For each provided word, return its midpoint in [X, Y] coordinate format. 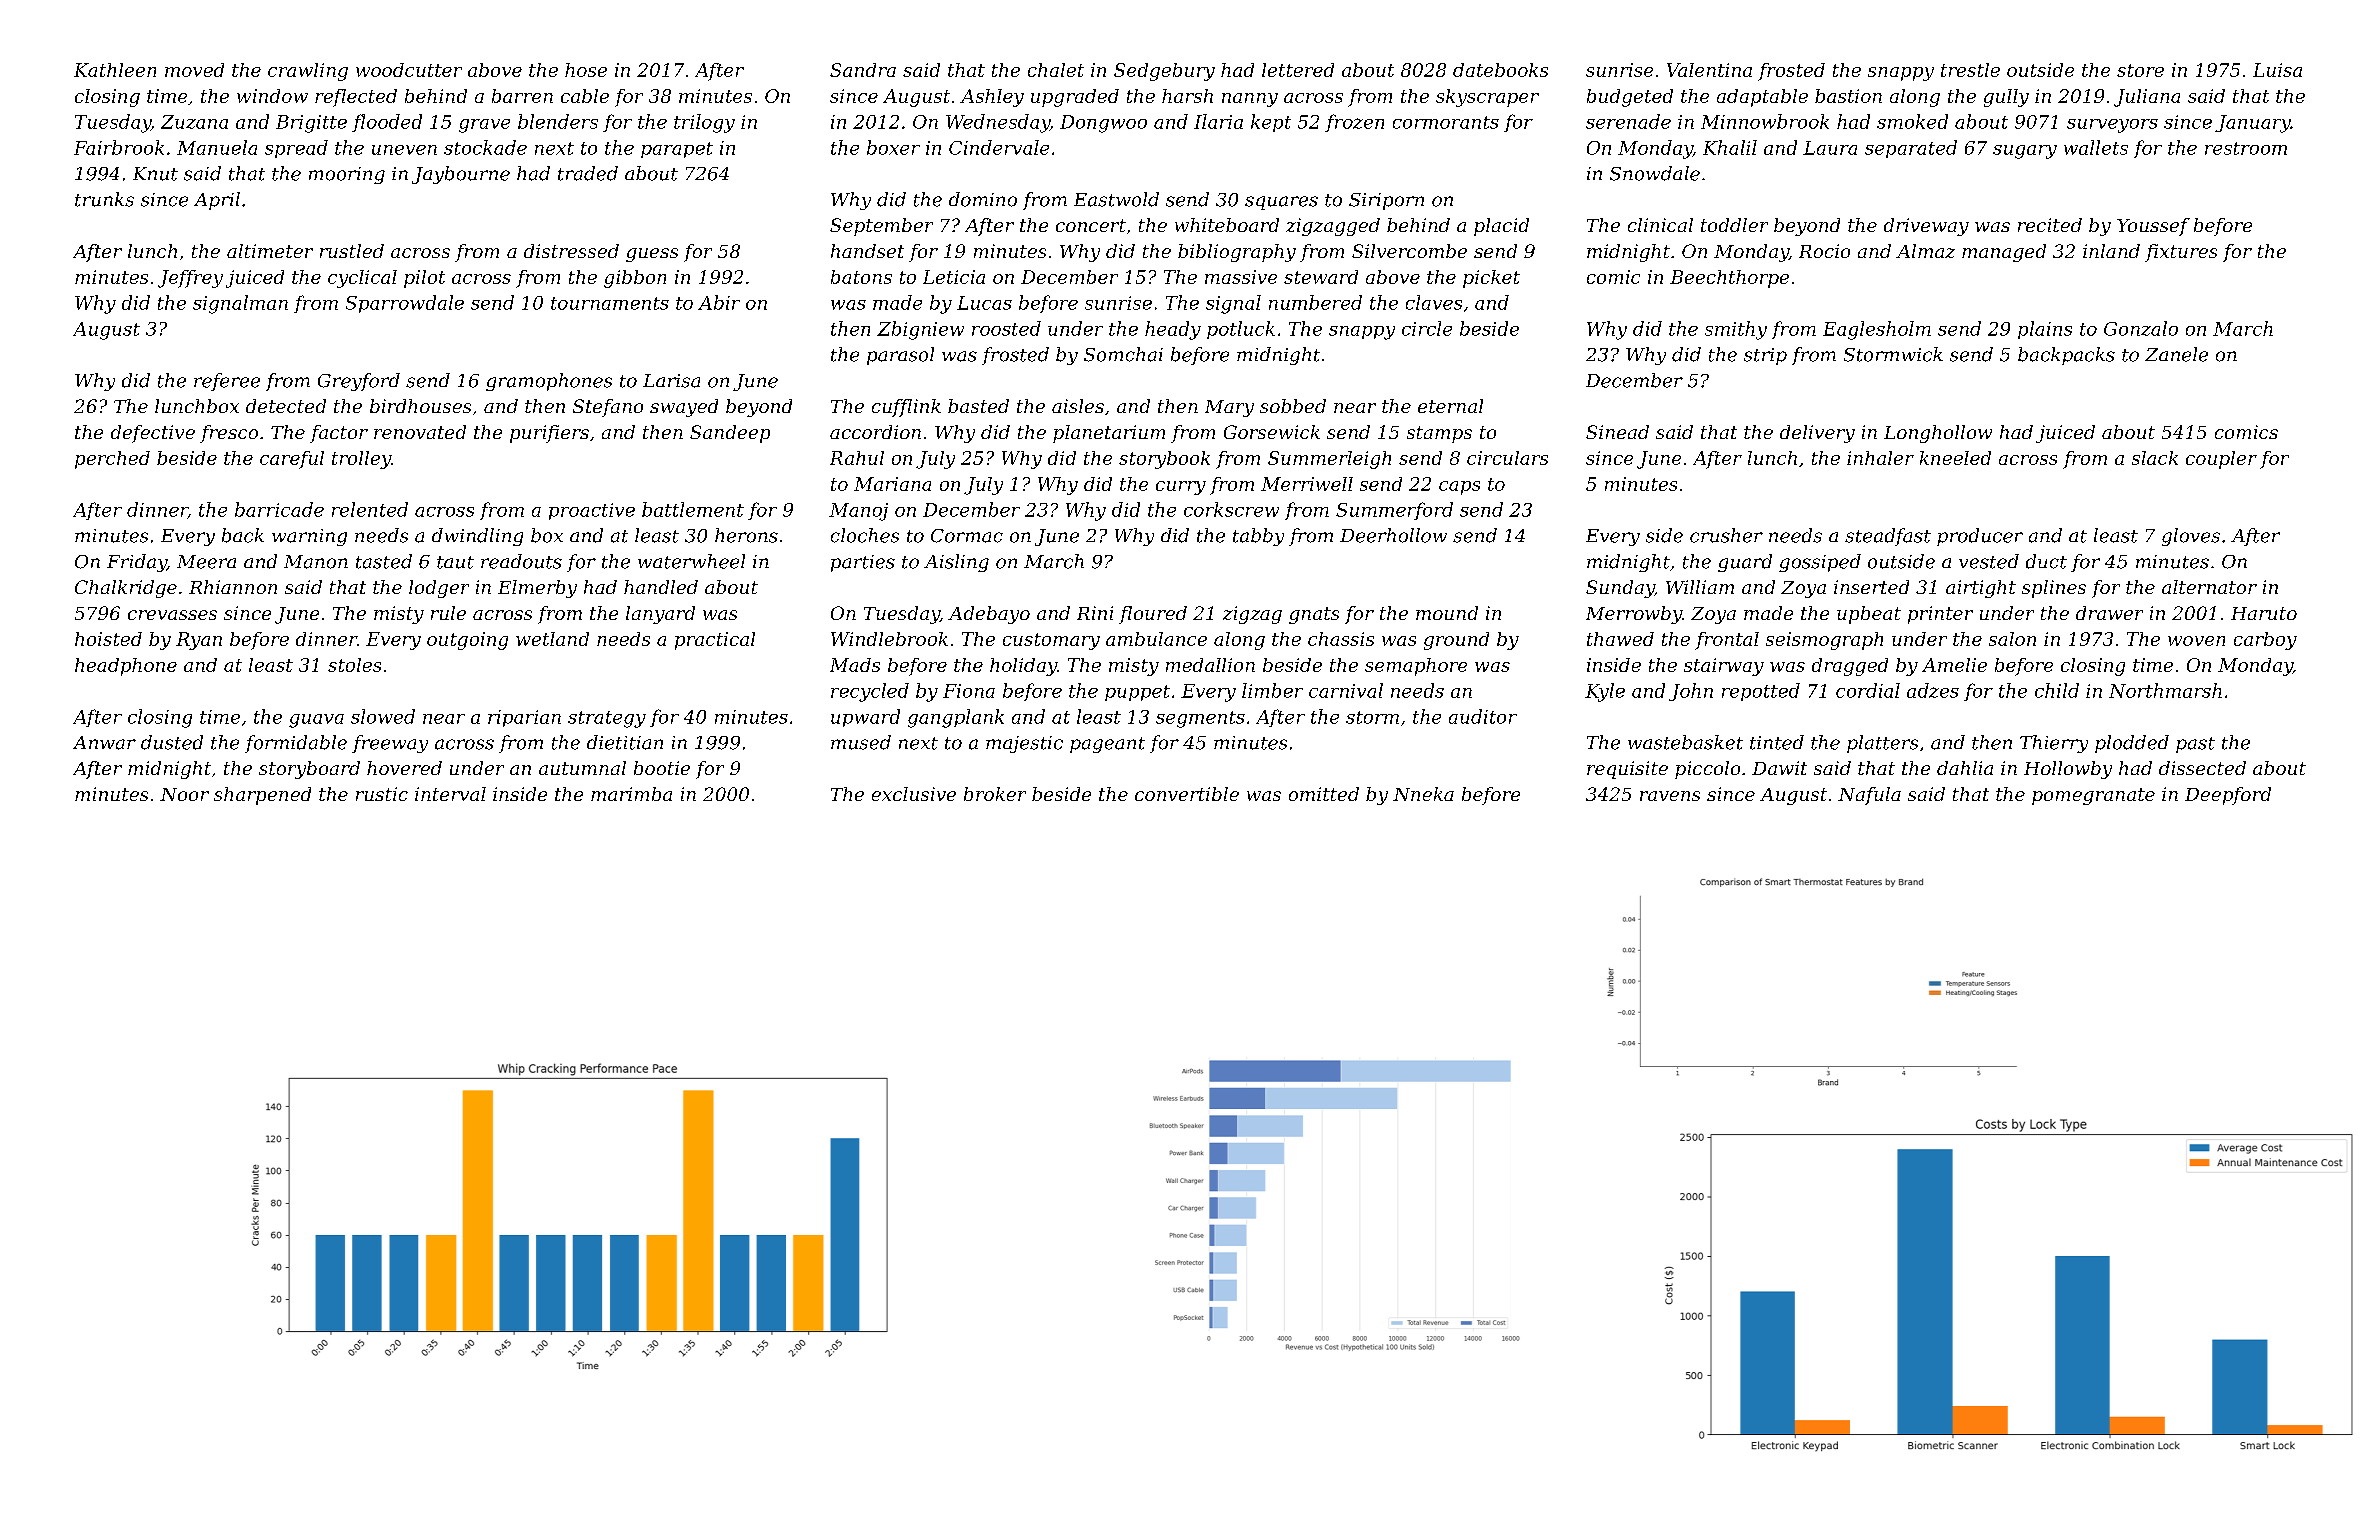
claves [1434, 302]
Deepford [2228, 796]
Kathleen [115, 70]
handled [661, 587]
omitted [1324, 794]
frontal [1727, 641]
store [2140, 70]
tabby [1258, 537]
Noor [184, 794]
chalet [1056, 70]
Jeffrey [190, 279]
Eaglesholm [1877, 330]
